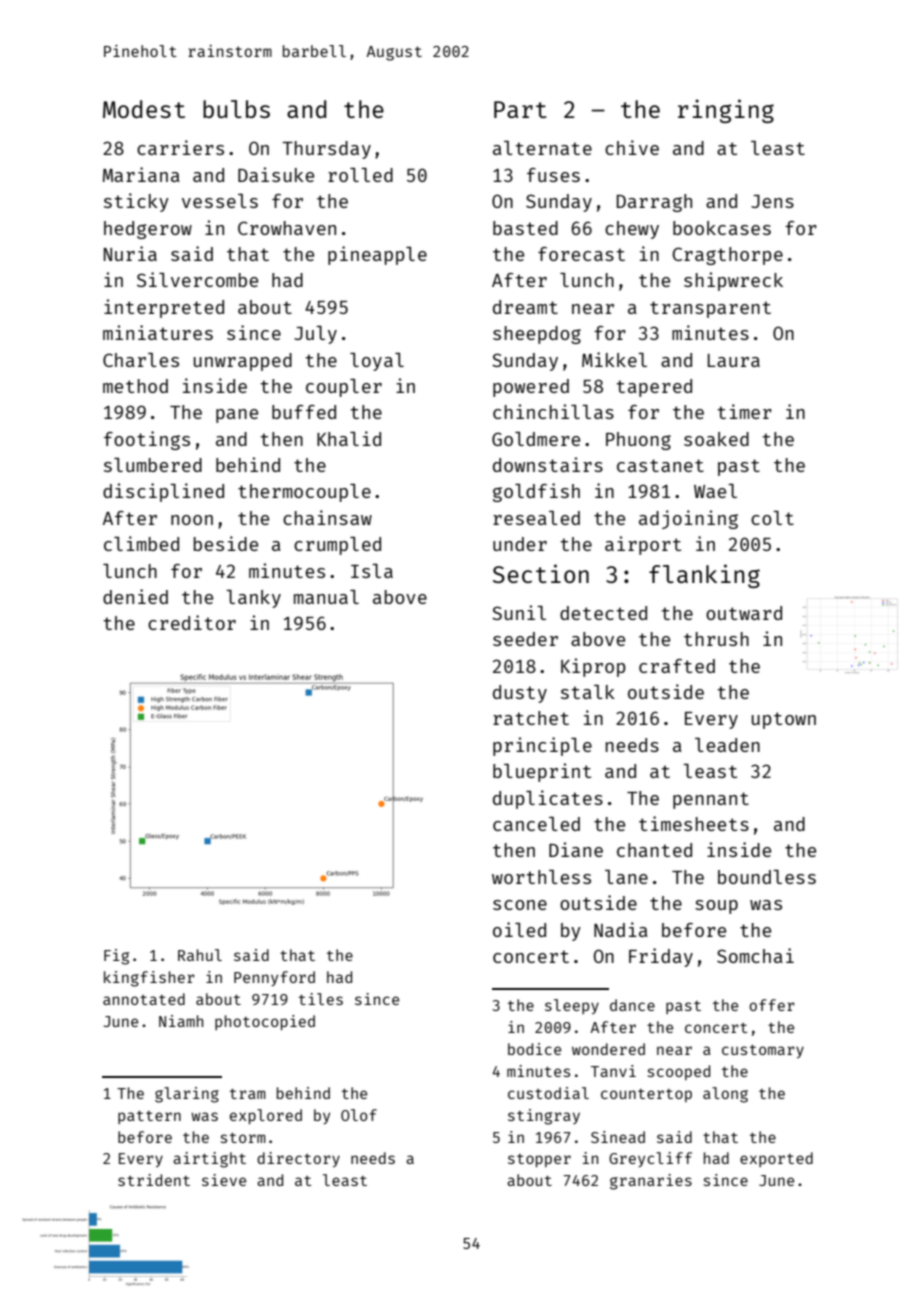 The image size is (924, 1311). Describe the element at coordinates (519, 929) in the screenshot. I see `oiled` at that location.
